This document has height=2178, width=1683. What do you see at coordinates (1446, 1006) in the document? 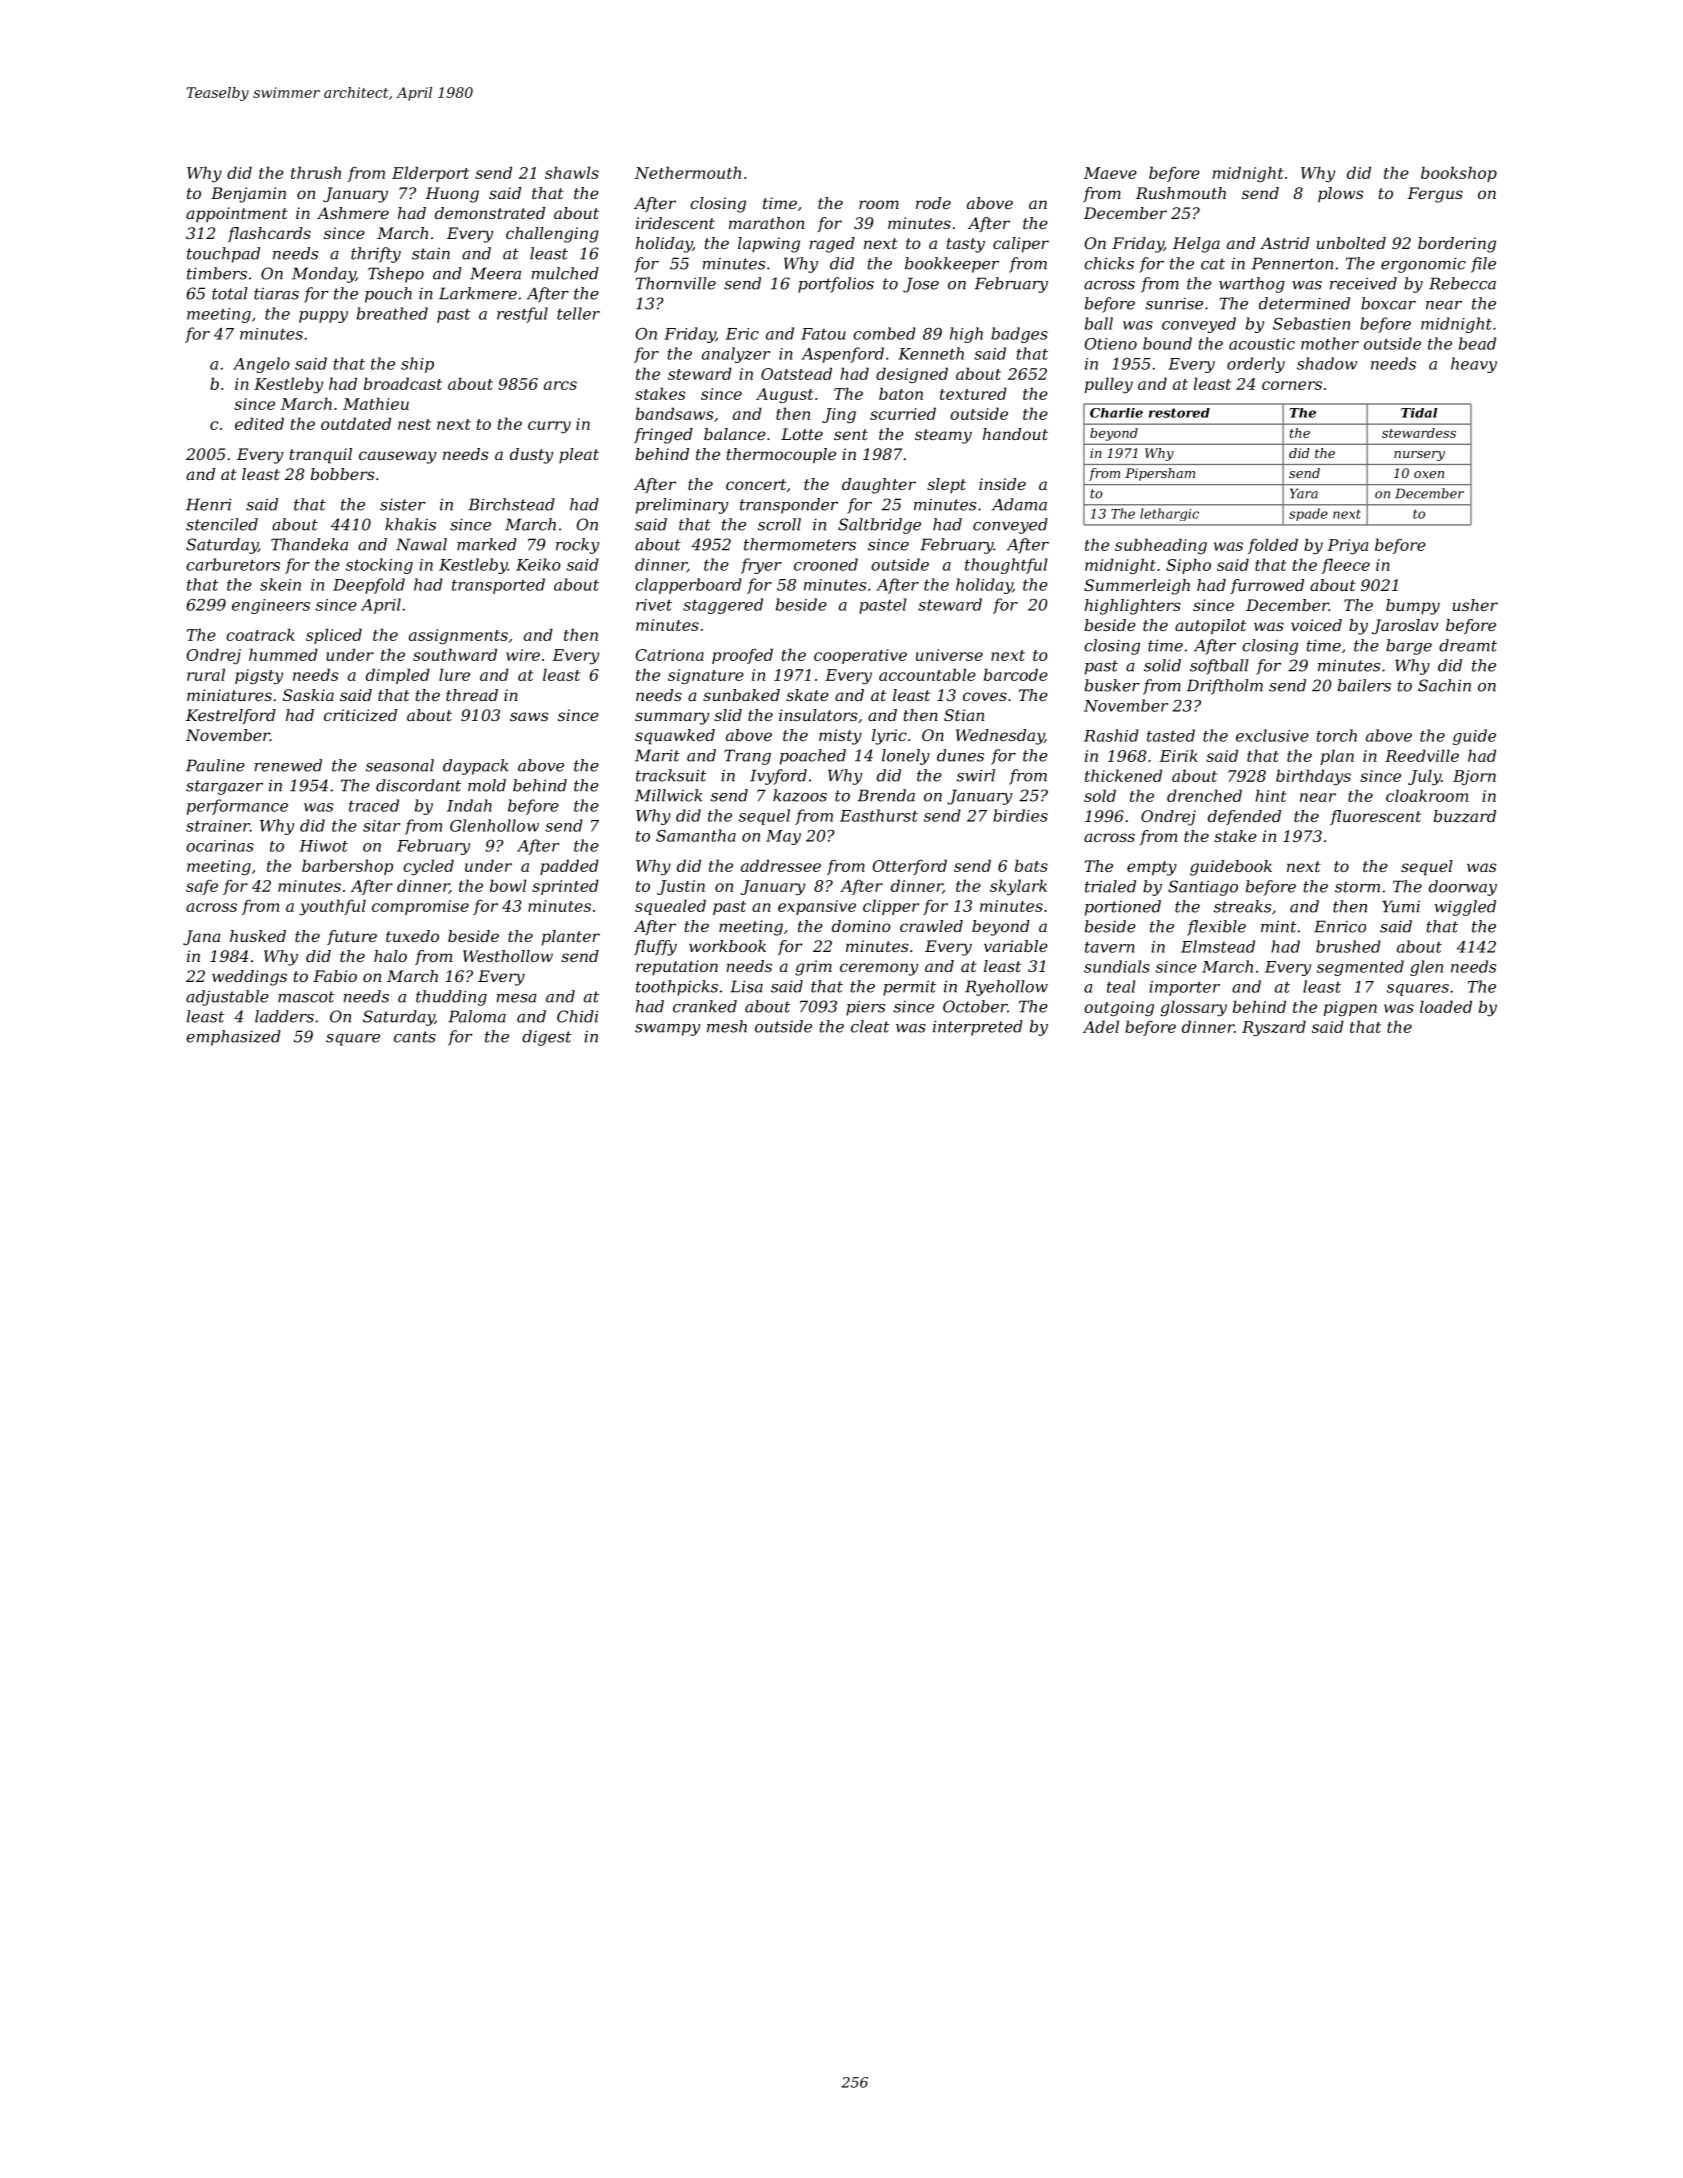
I see `loaded` at bounding box center [1446, 1006].
